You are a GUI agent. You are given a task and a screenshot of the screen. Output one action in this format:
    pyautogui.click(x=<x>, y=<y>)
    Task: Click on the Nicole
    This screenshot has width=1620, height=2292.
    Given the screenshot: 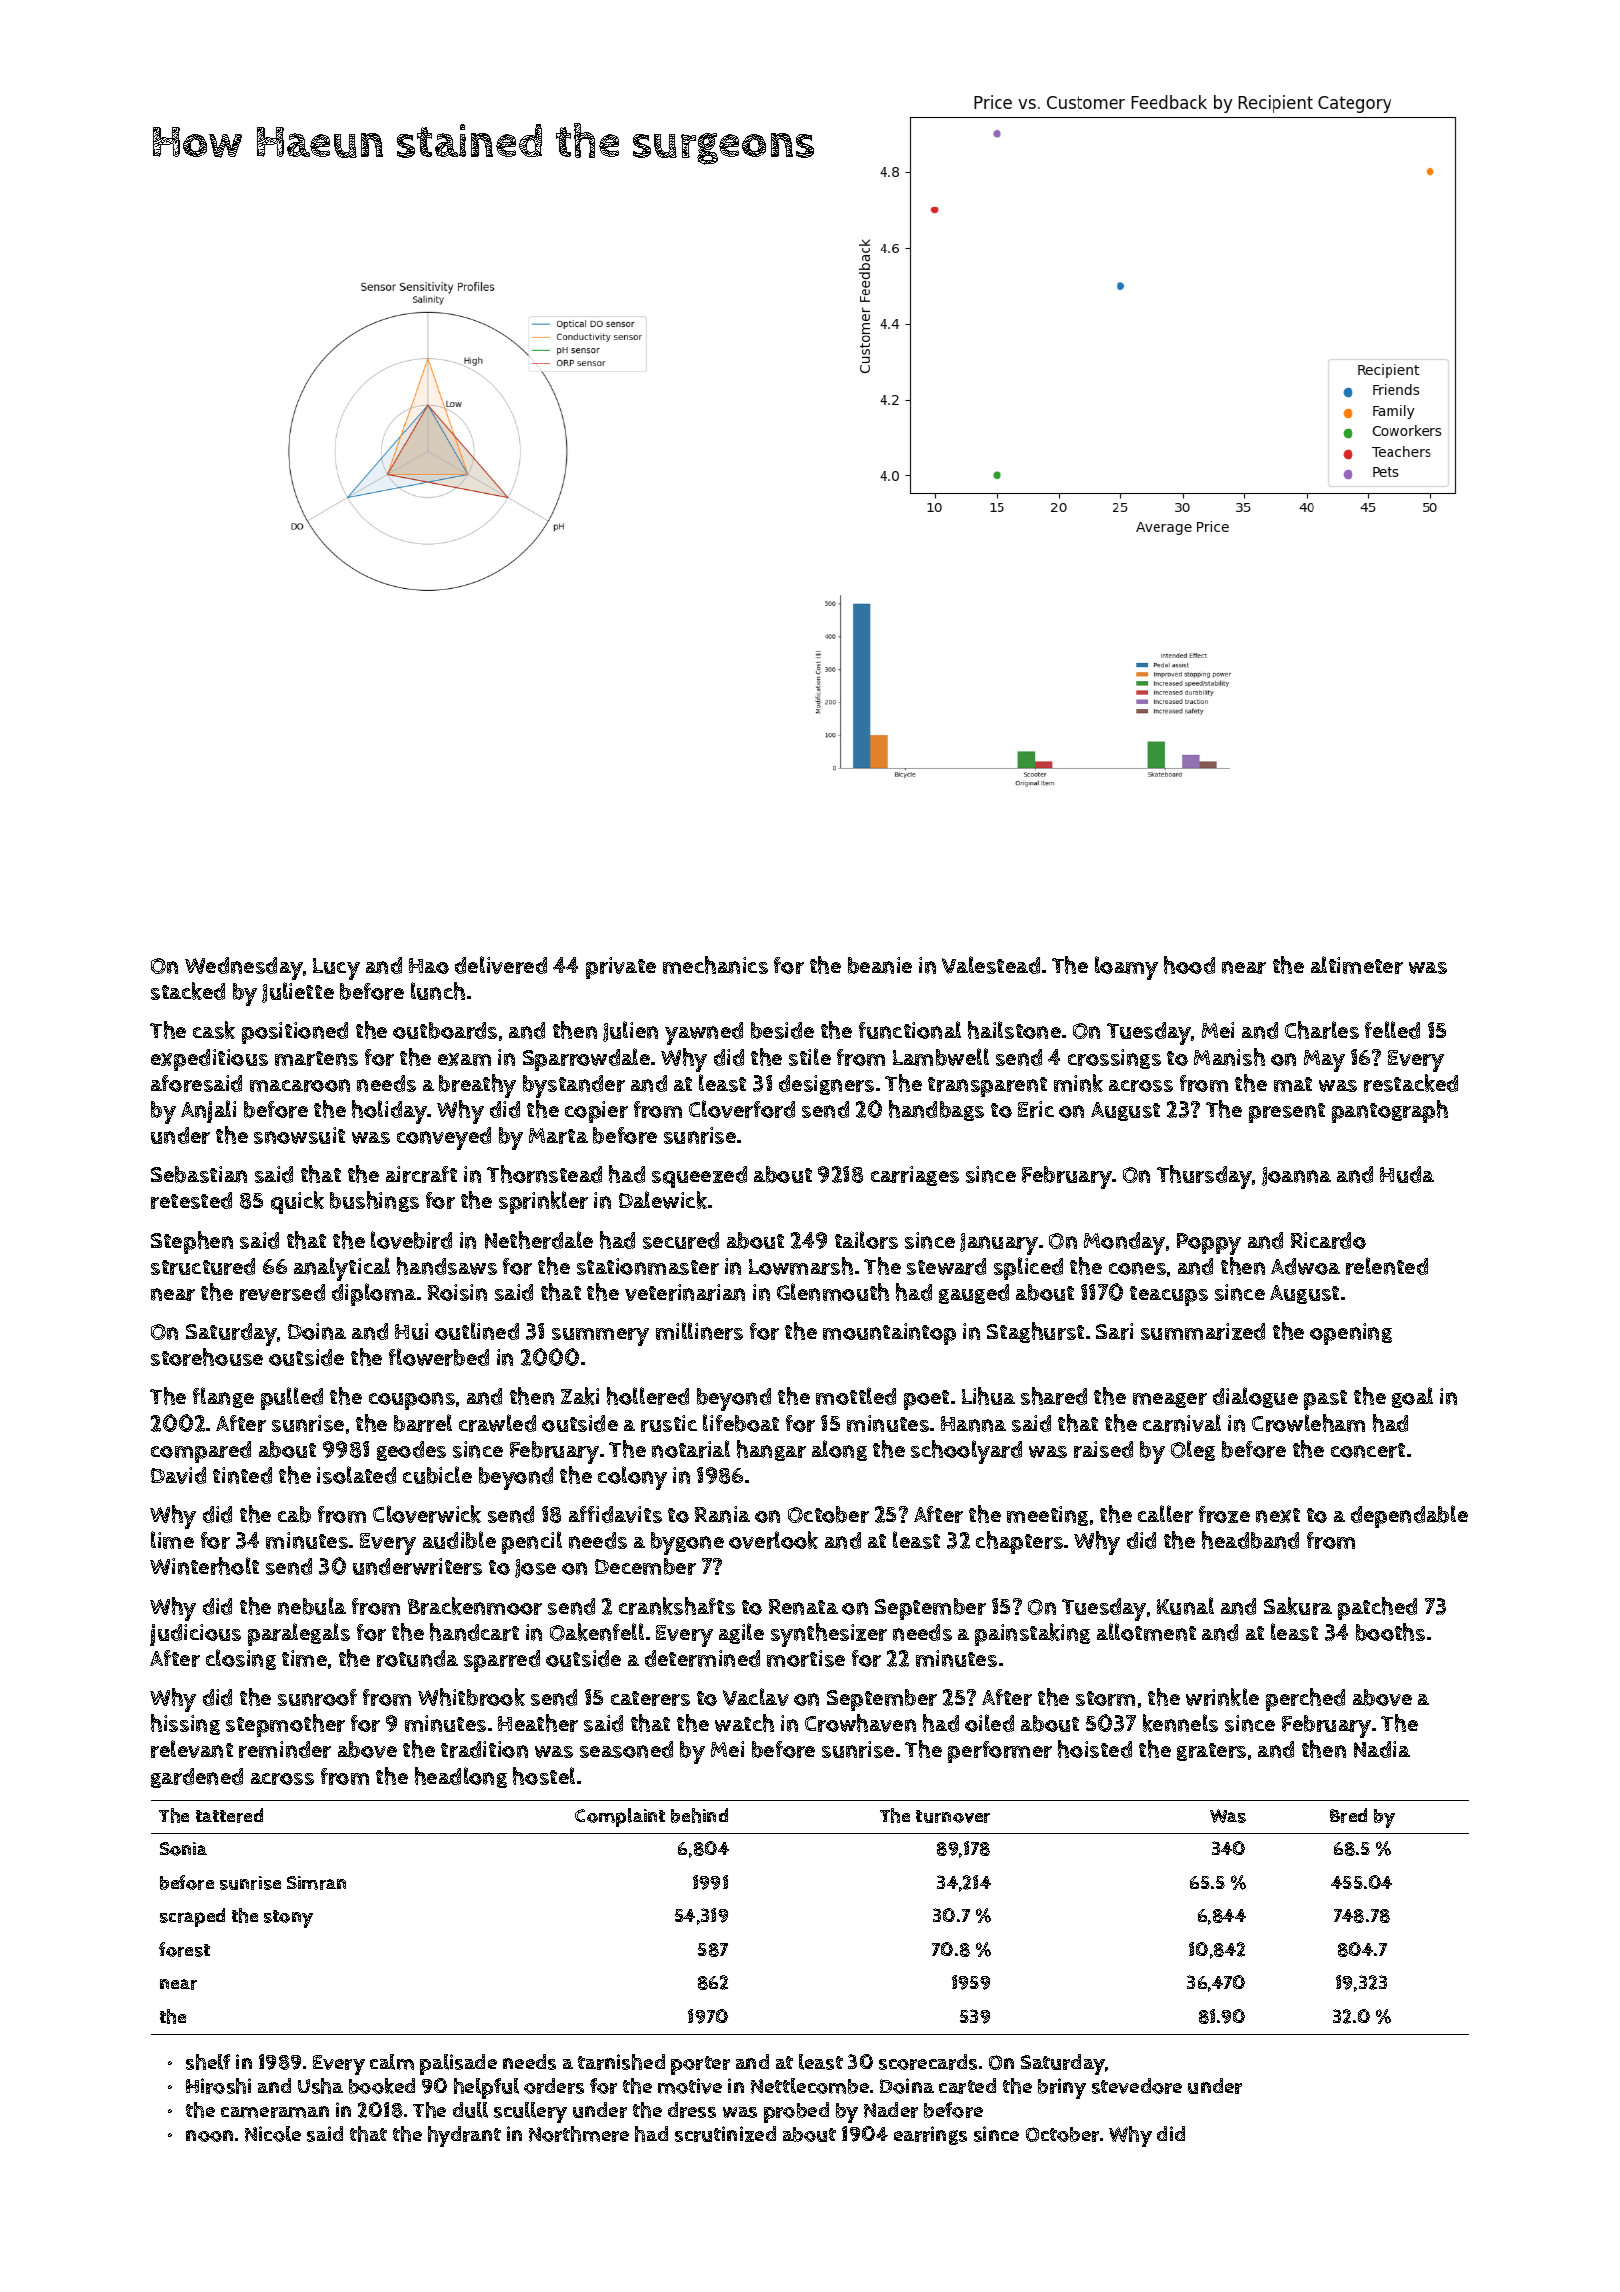 What is the action you would take?
    pyautogui.click(x=273, y=2134)
